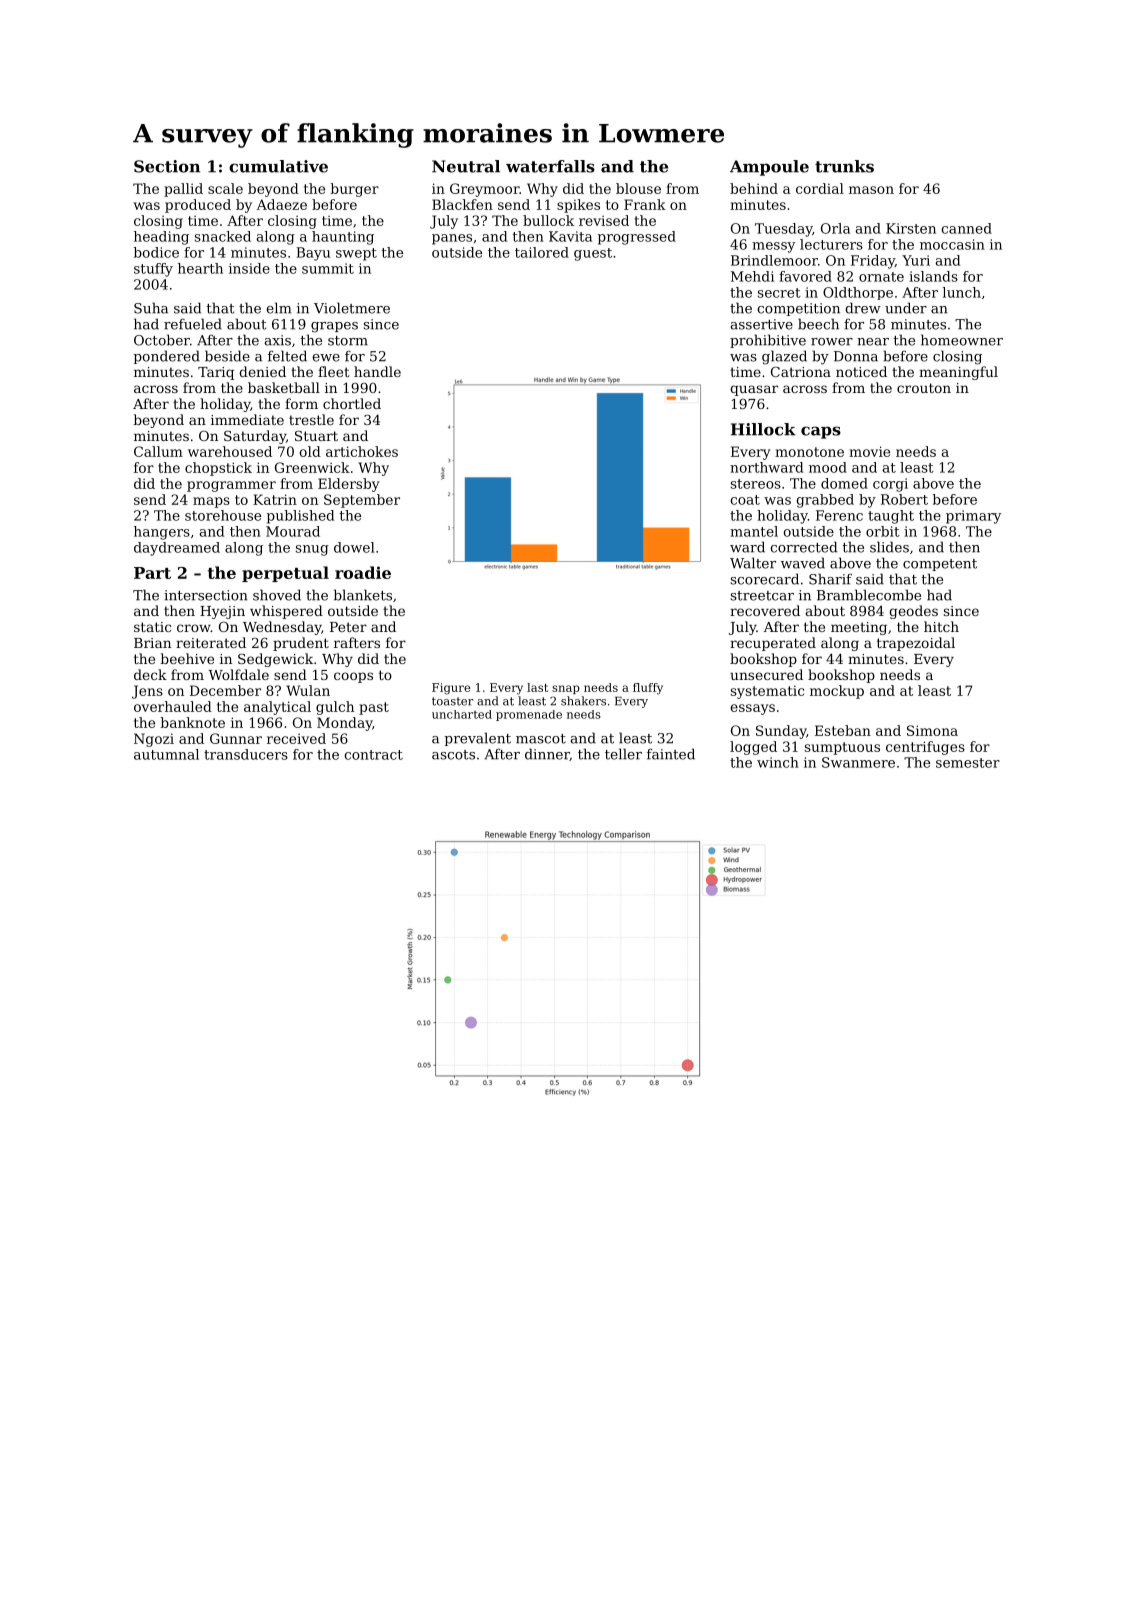  What do you see at coordinates (844, 166) in the document?
I see `trunks` at bounding box center [844, 166].
